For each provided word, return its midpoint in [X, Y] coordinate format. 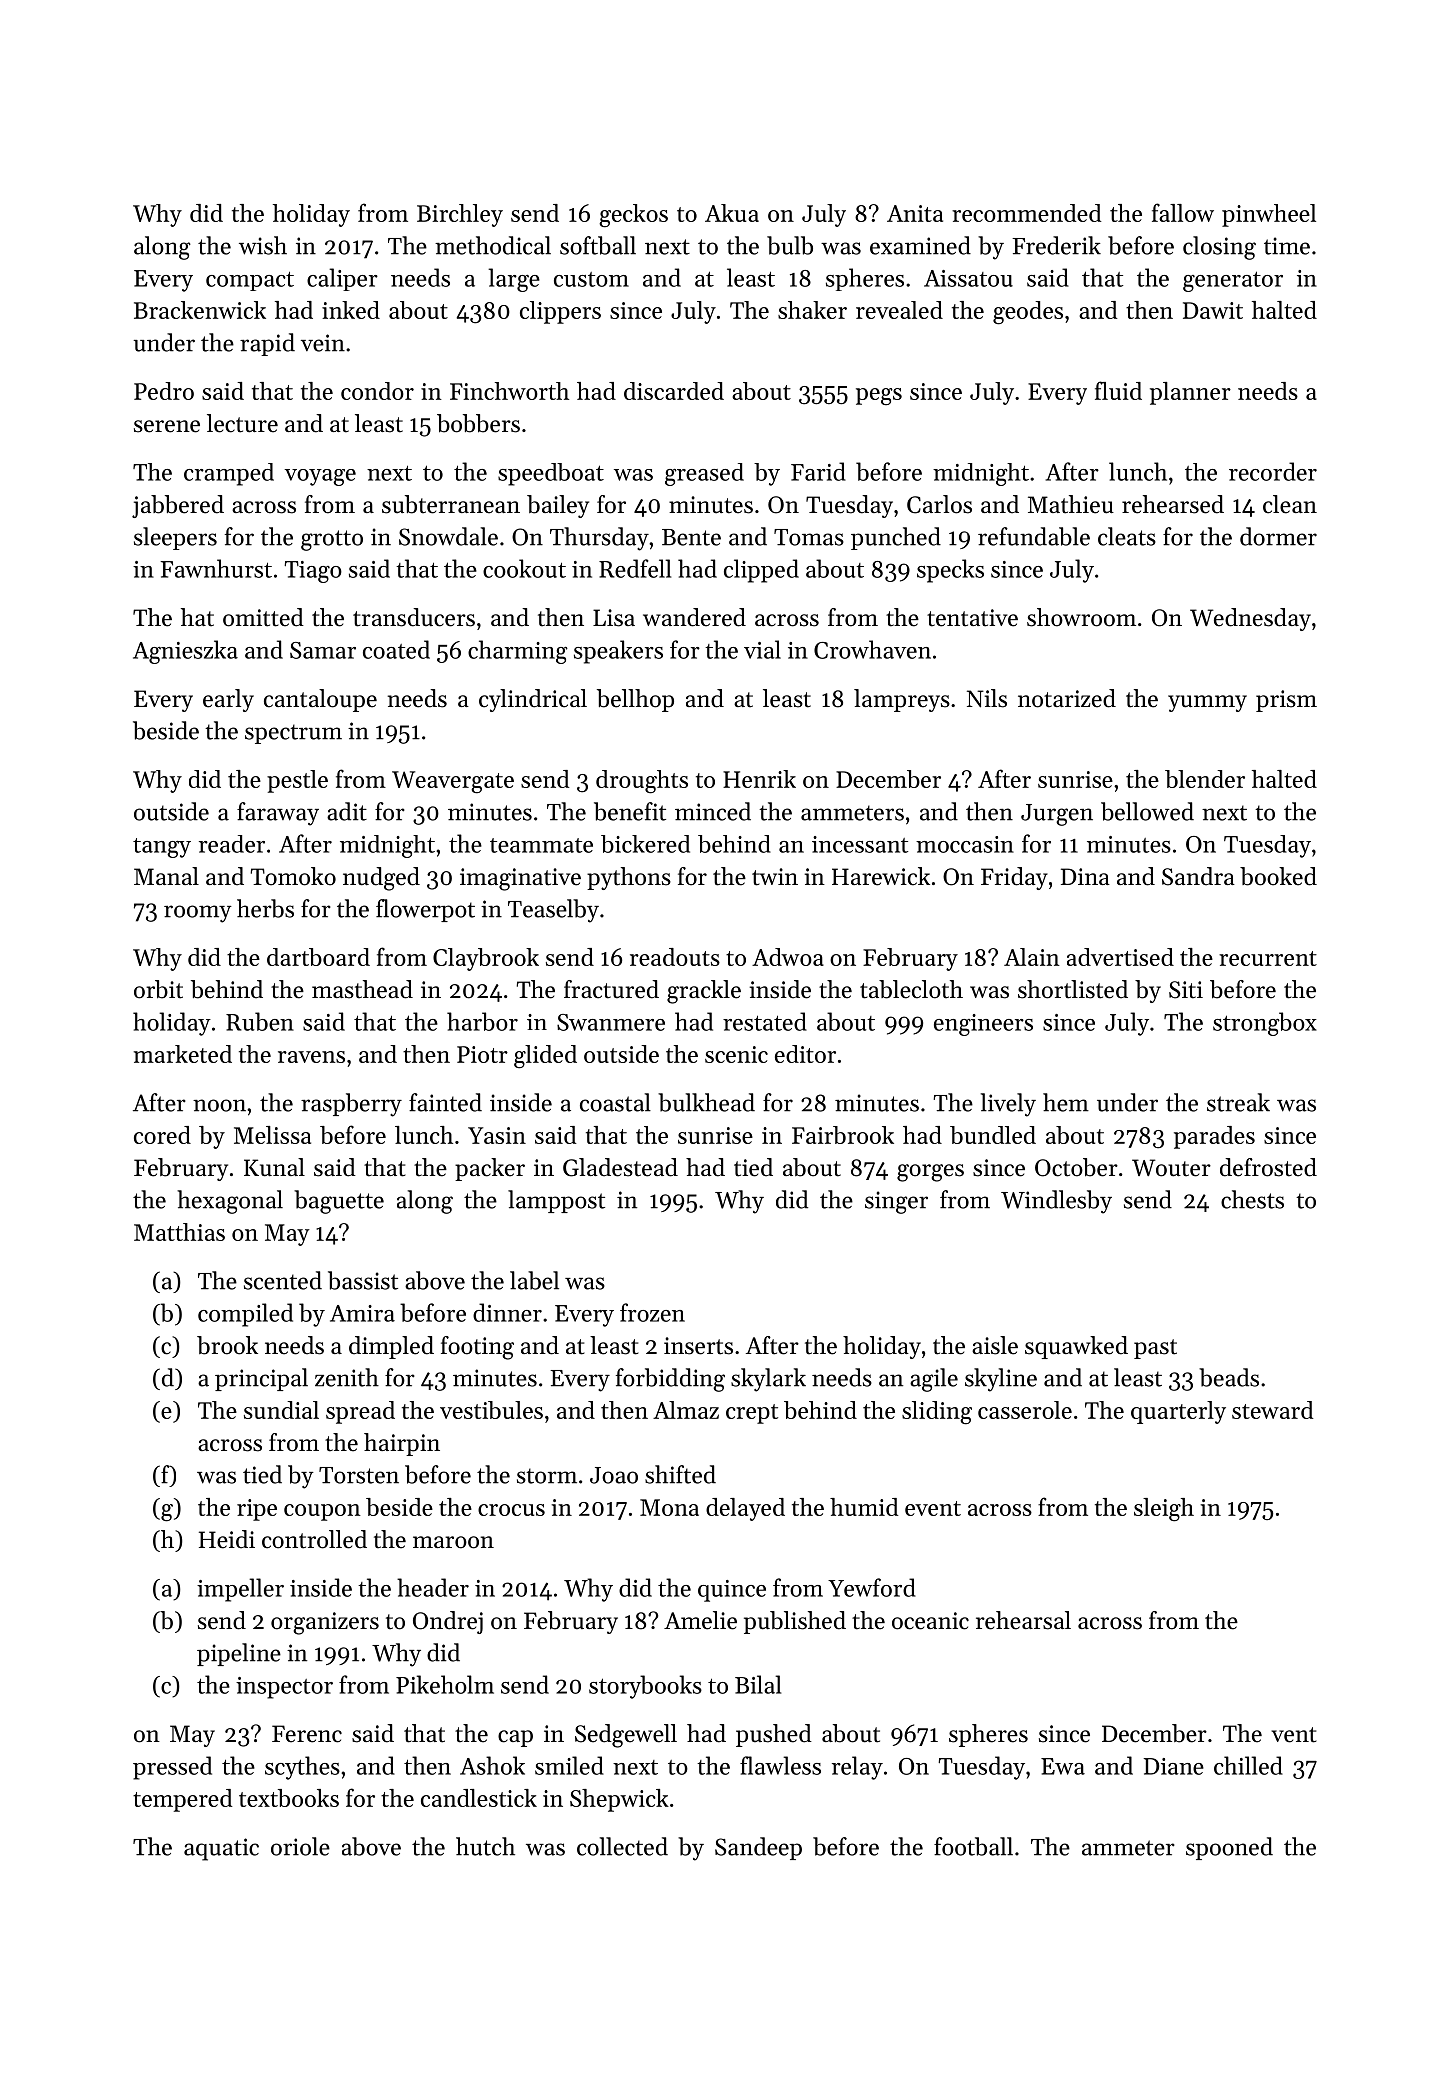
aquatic [221, 1849]
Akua [732, 213]
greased [704, 474]
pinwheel [1269, 215]
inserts [698, 1346]
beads [1229, 1377]
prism [1286, 701]
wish [263, 245]
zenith [347, 1377]
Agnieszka [185, 652]
